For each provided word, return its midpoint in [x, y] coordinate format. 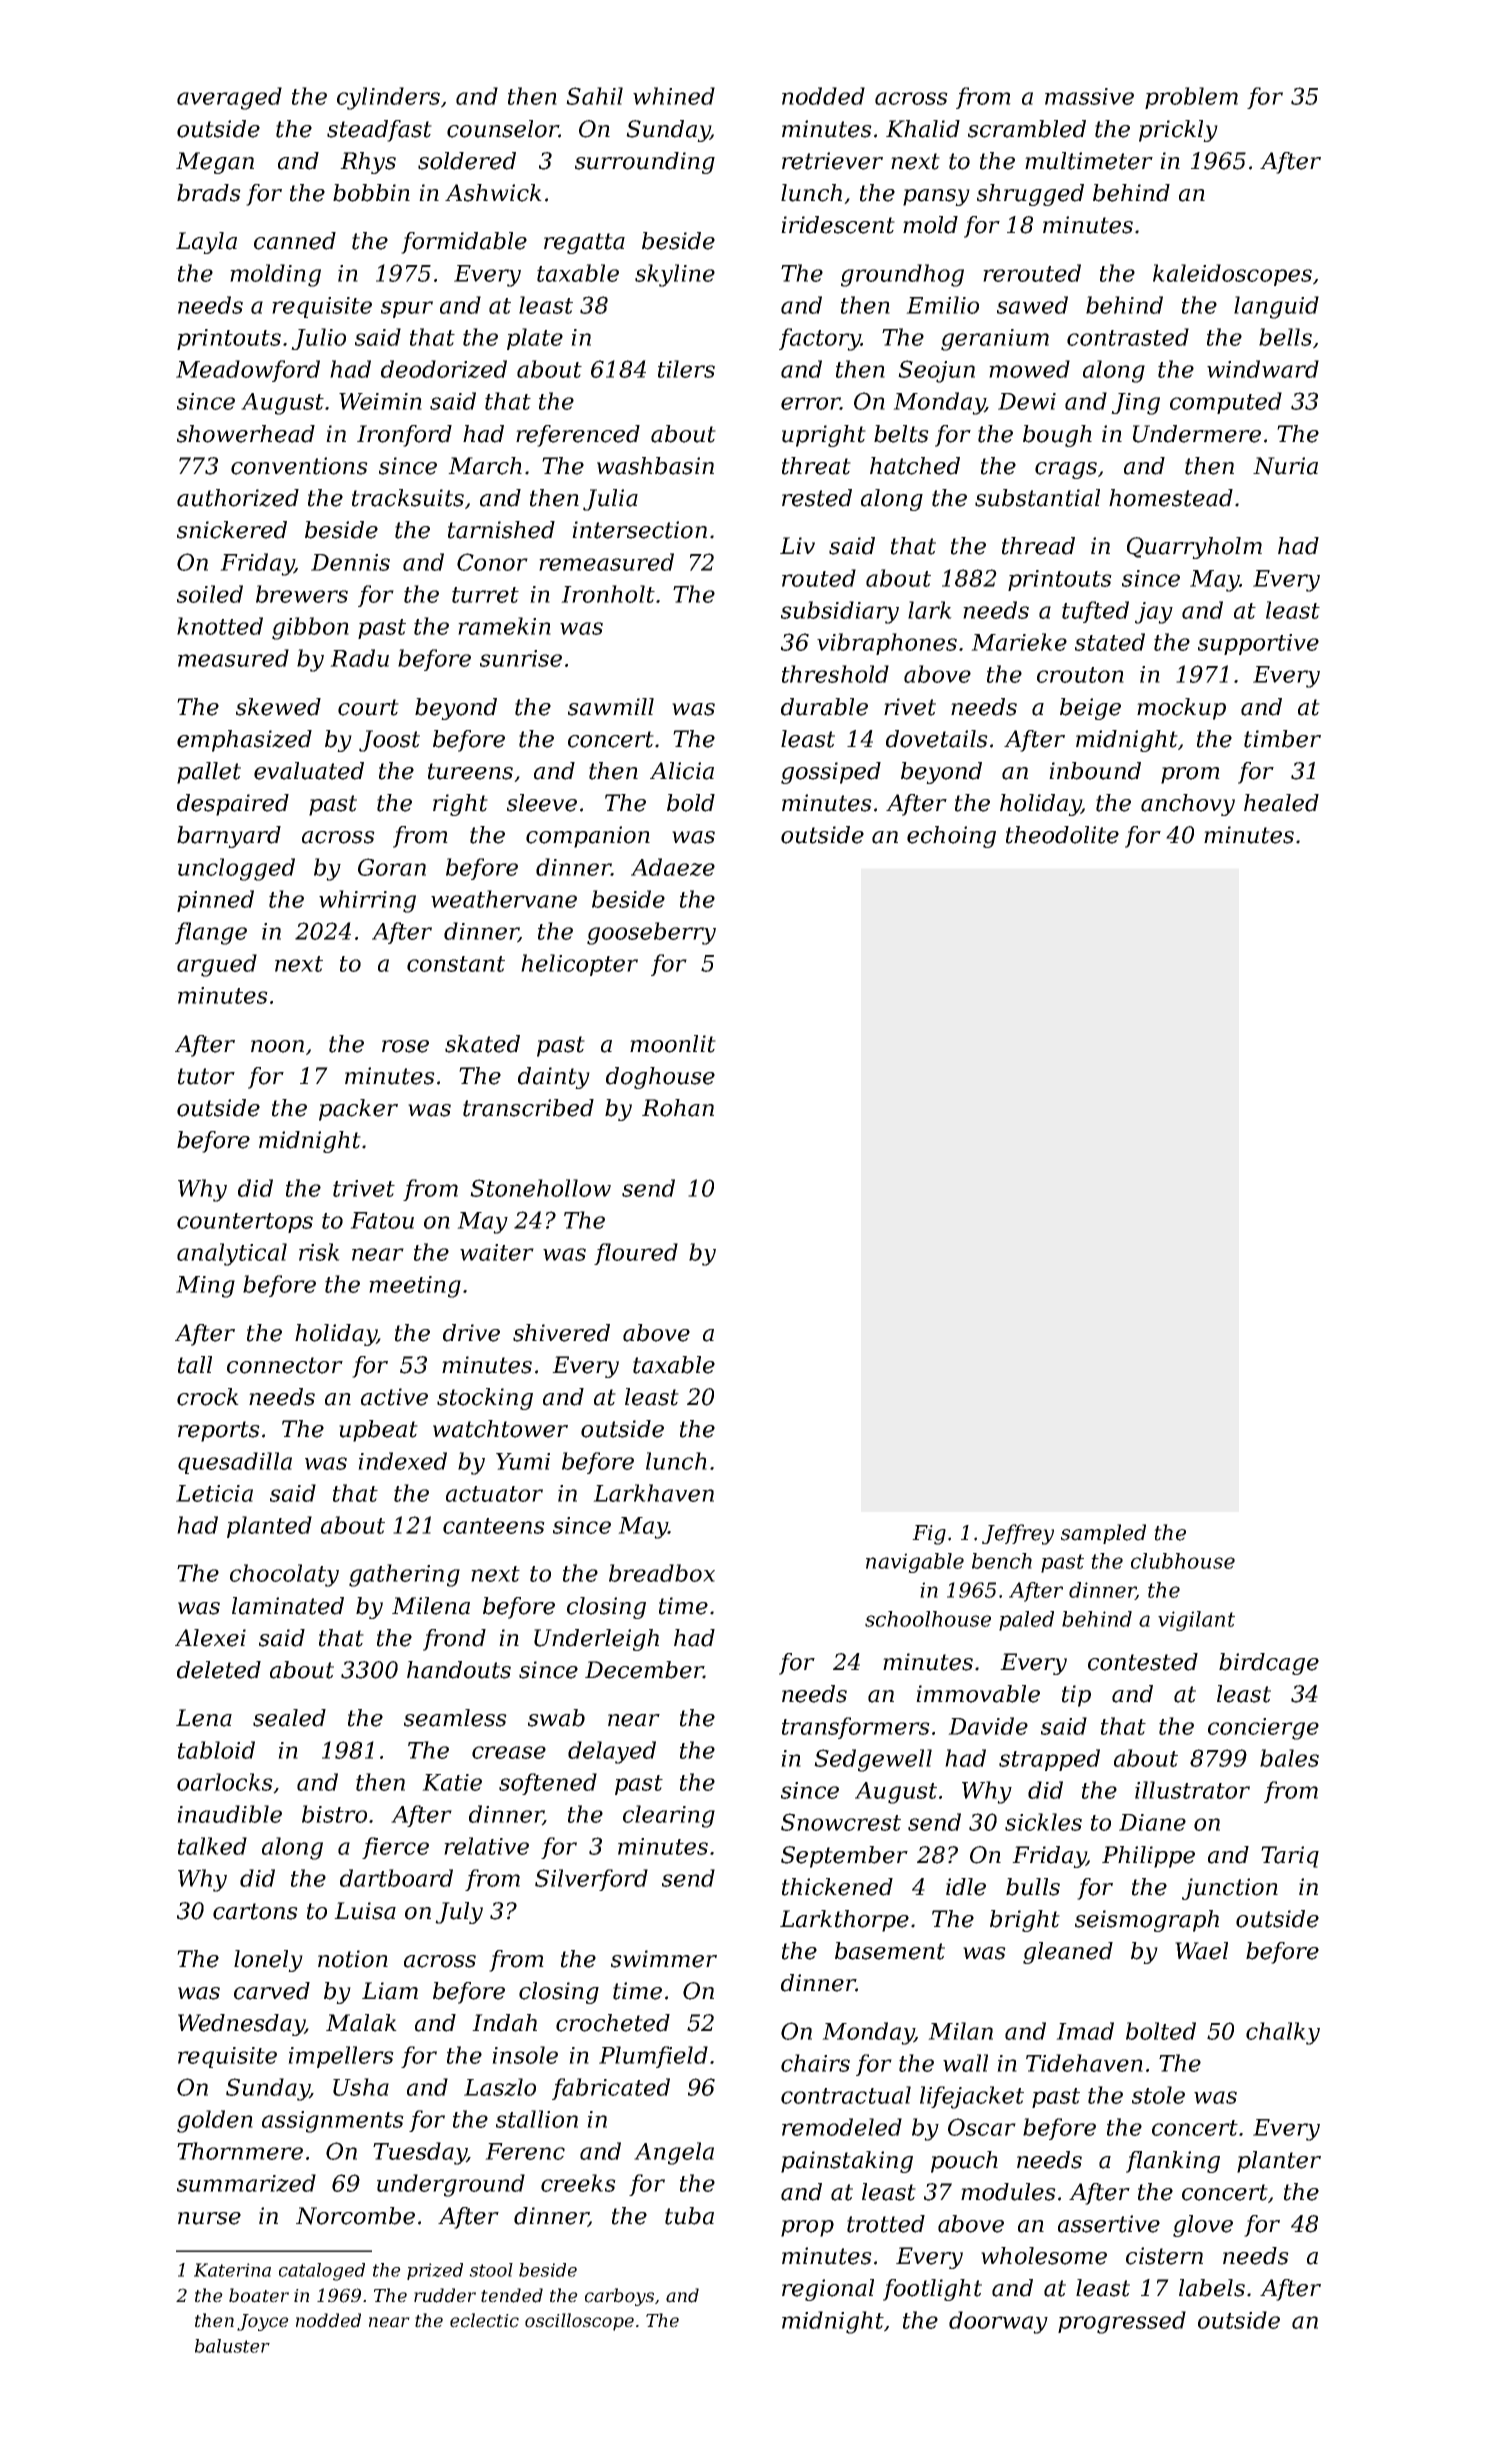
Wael [1201, 1951]
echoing [951, 837]
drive [471, 1333]
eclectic [484, 2320]
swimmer [664, 1959]
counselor [503, 129]
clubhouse [1183, 1561]
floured [636, 1254]
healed [1281, 803]
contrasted [1128, 337]
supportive [1258, 644]
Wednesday [241, 2025]
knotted [220, 626]
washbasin [655, 466]
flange [211, 933]
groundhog [902, 275]
